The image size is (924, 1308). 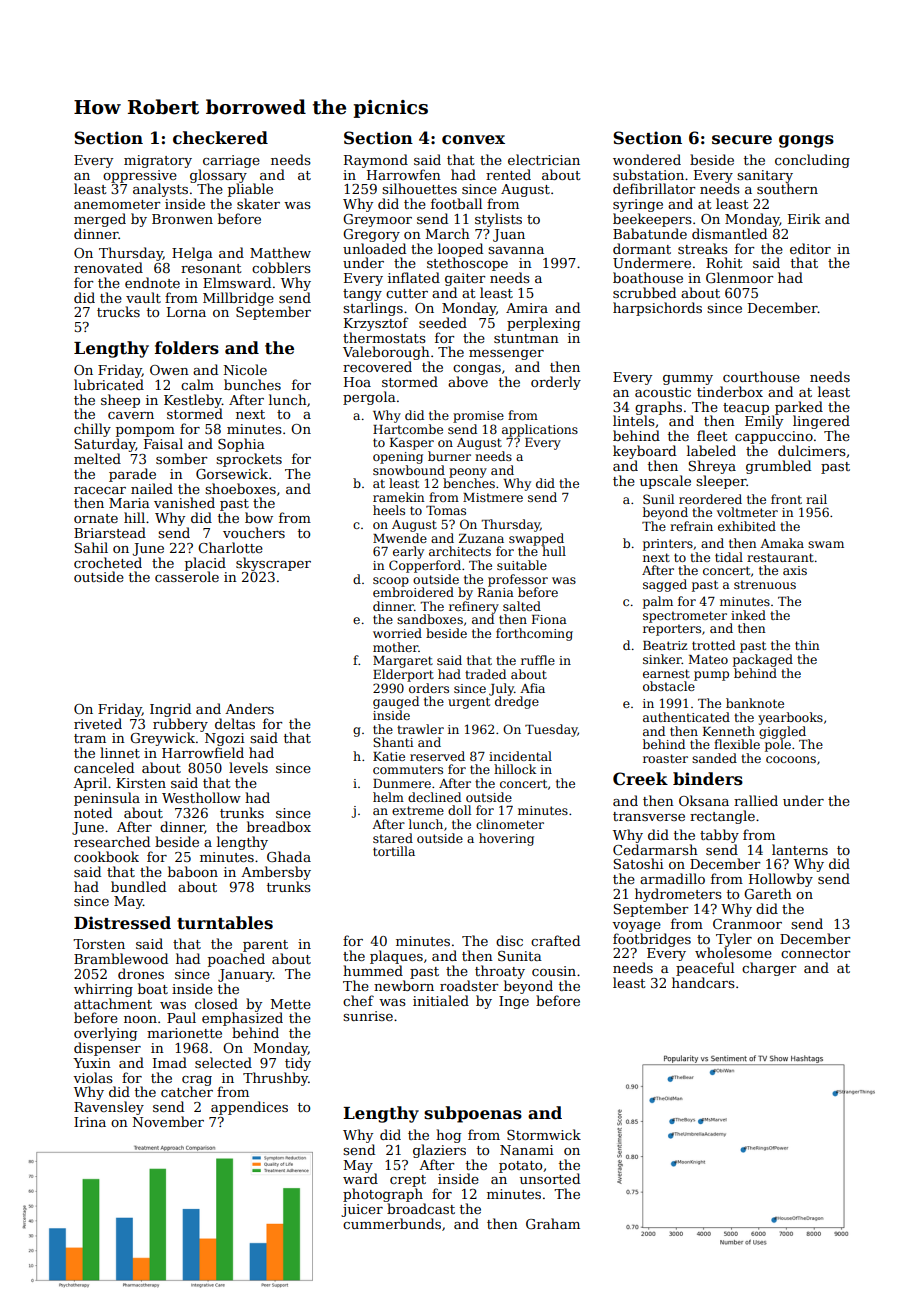 What do you see at coordinates (220, 138) in the screenshot?
I see `checkered` at bounding box center [220, 138].
